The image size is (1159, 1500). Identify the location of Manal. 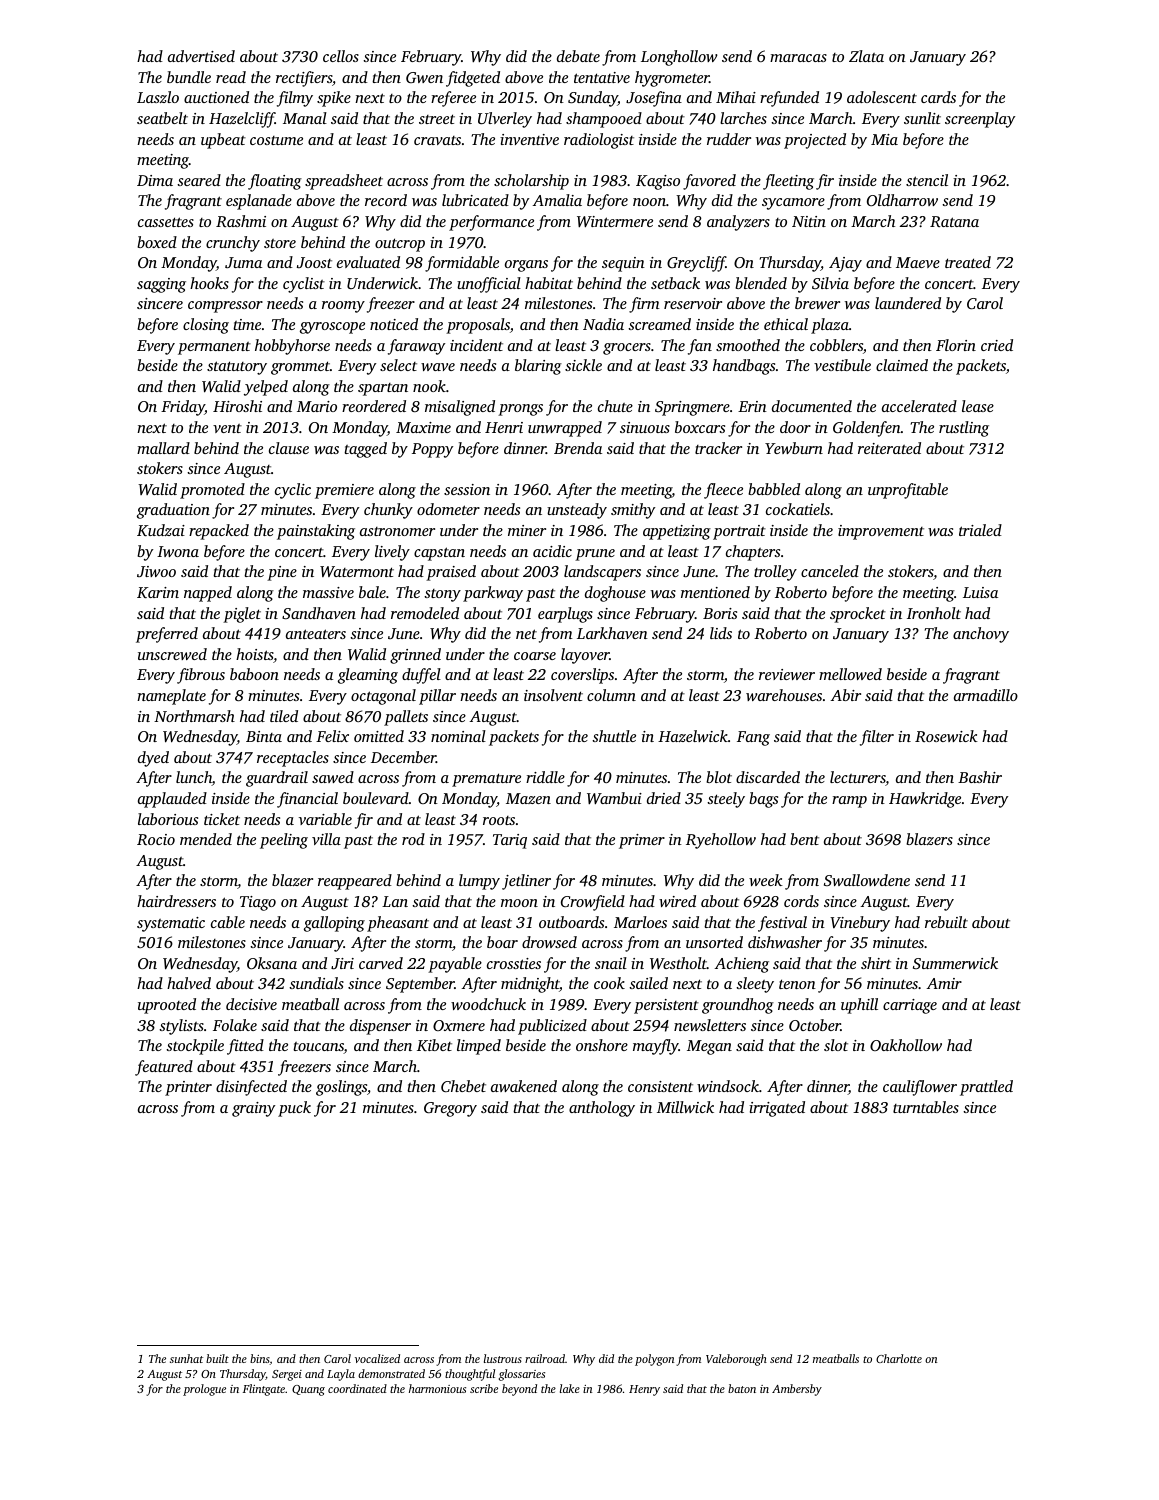
(305, 118).
